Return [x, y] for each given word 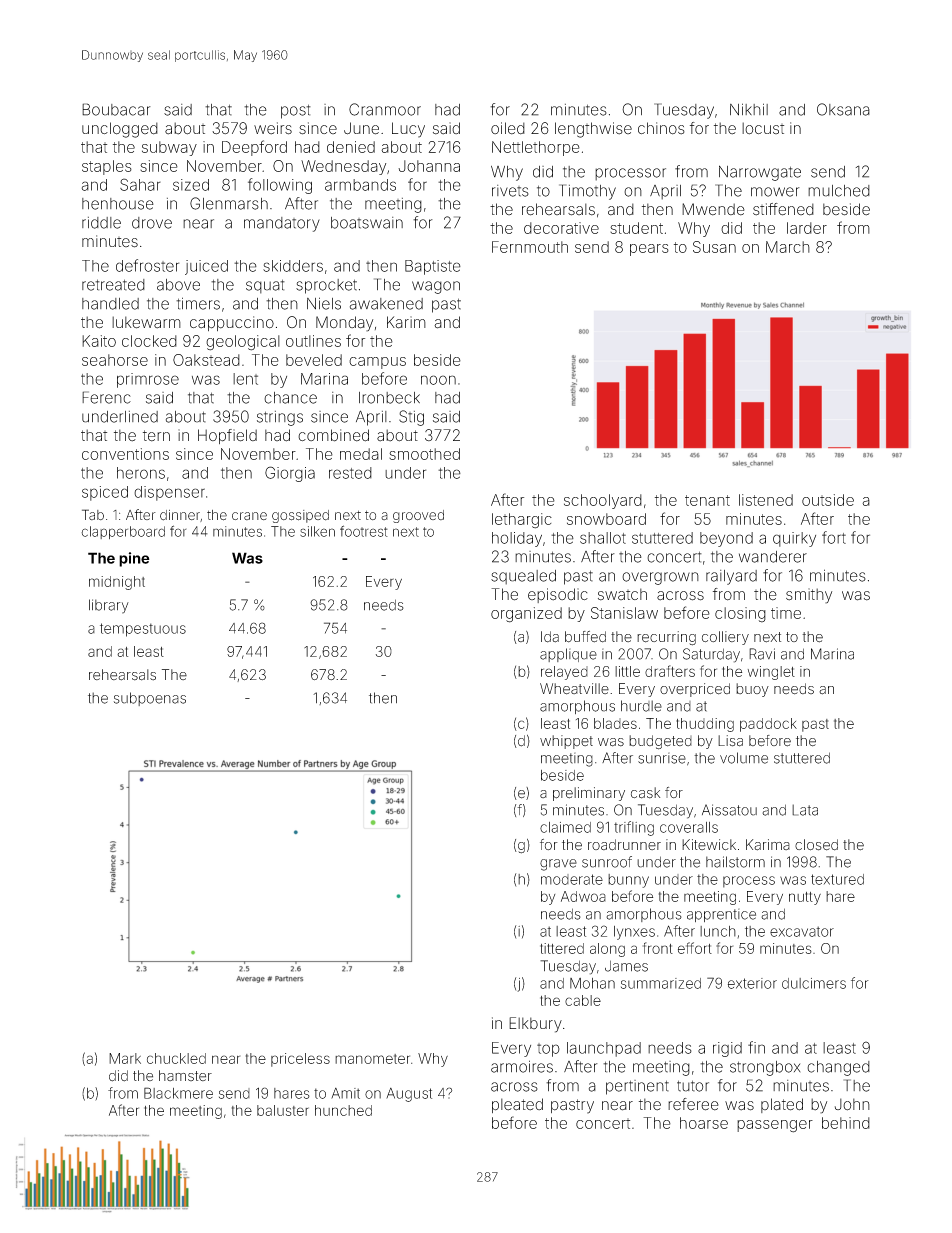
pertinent [637, 1087]
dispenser [169, 493]
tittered [562, 948]
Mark [125, 1058]
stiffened [783, 209]
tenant [707, 500]
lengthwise [593, 130]
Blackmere [178, 1093]
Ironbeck [389, 398]
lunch [718, 931]
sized [191, 185]
